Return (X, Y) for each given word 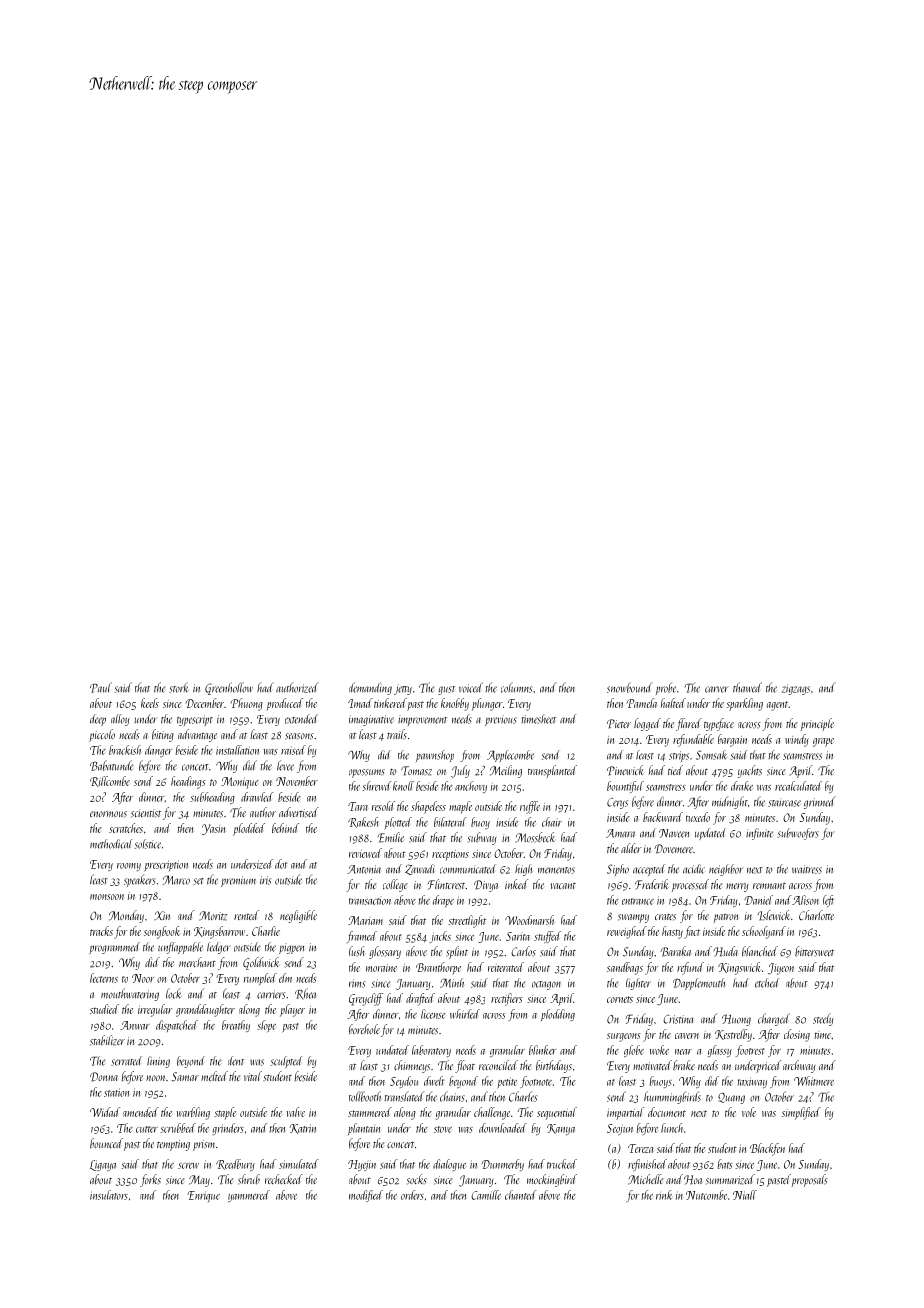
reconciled (498, 1065)
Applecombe (510, 756)
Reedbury (235, 1165)
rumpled (260, 979)
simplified (801, 1113)
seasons (299, 736)
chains (452, 1096)
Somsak (711, 755)
